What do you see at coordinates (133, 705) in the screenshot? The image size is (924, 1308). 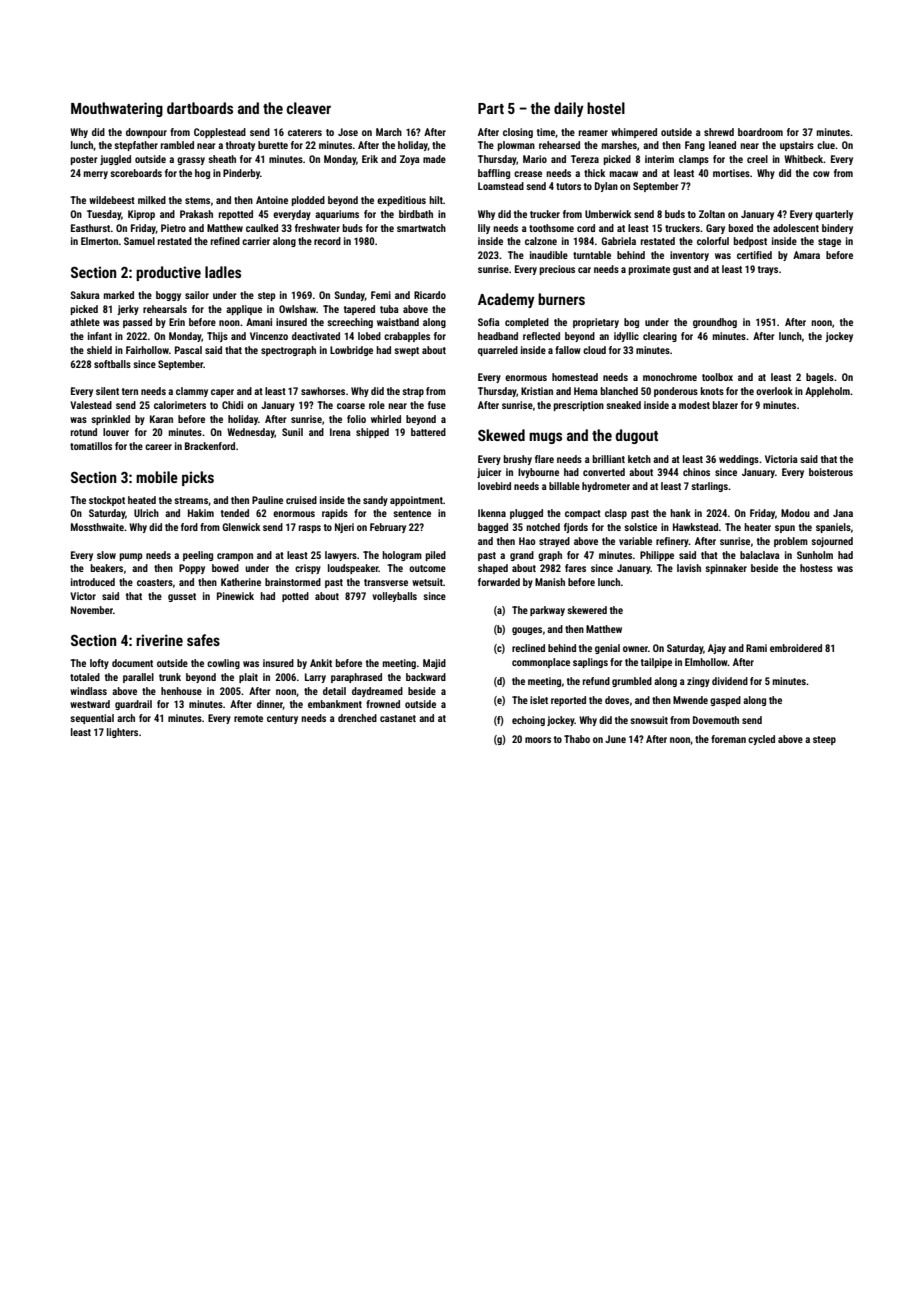 I see `guardrail` at bounding box center [133, 705].
